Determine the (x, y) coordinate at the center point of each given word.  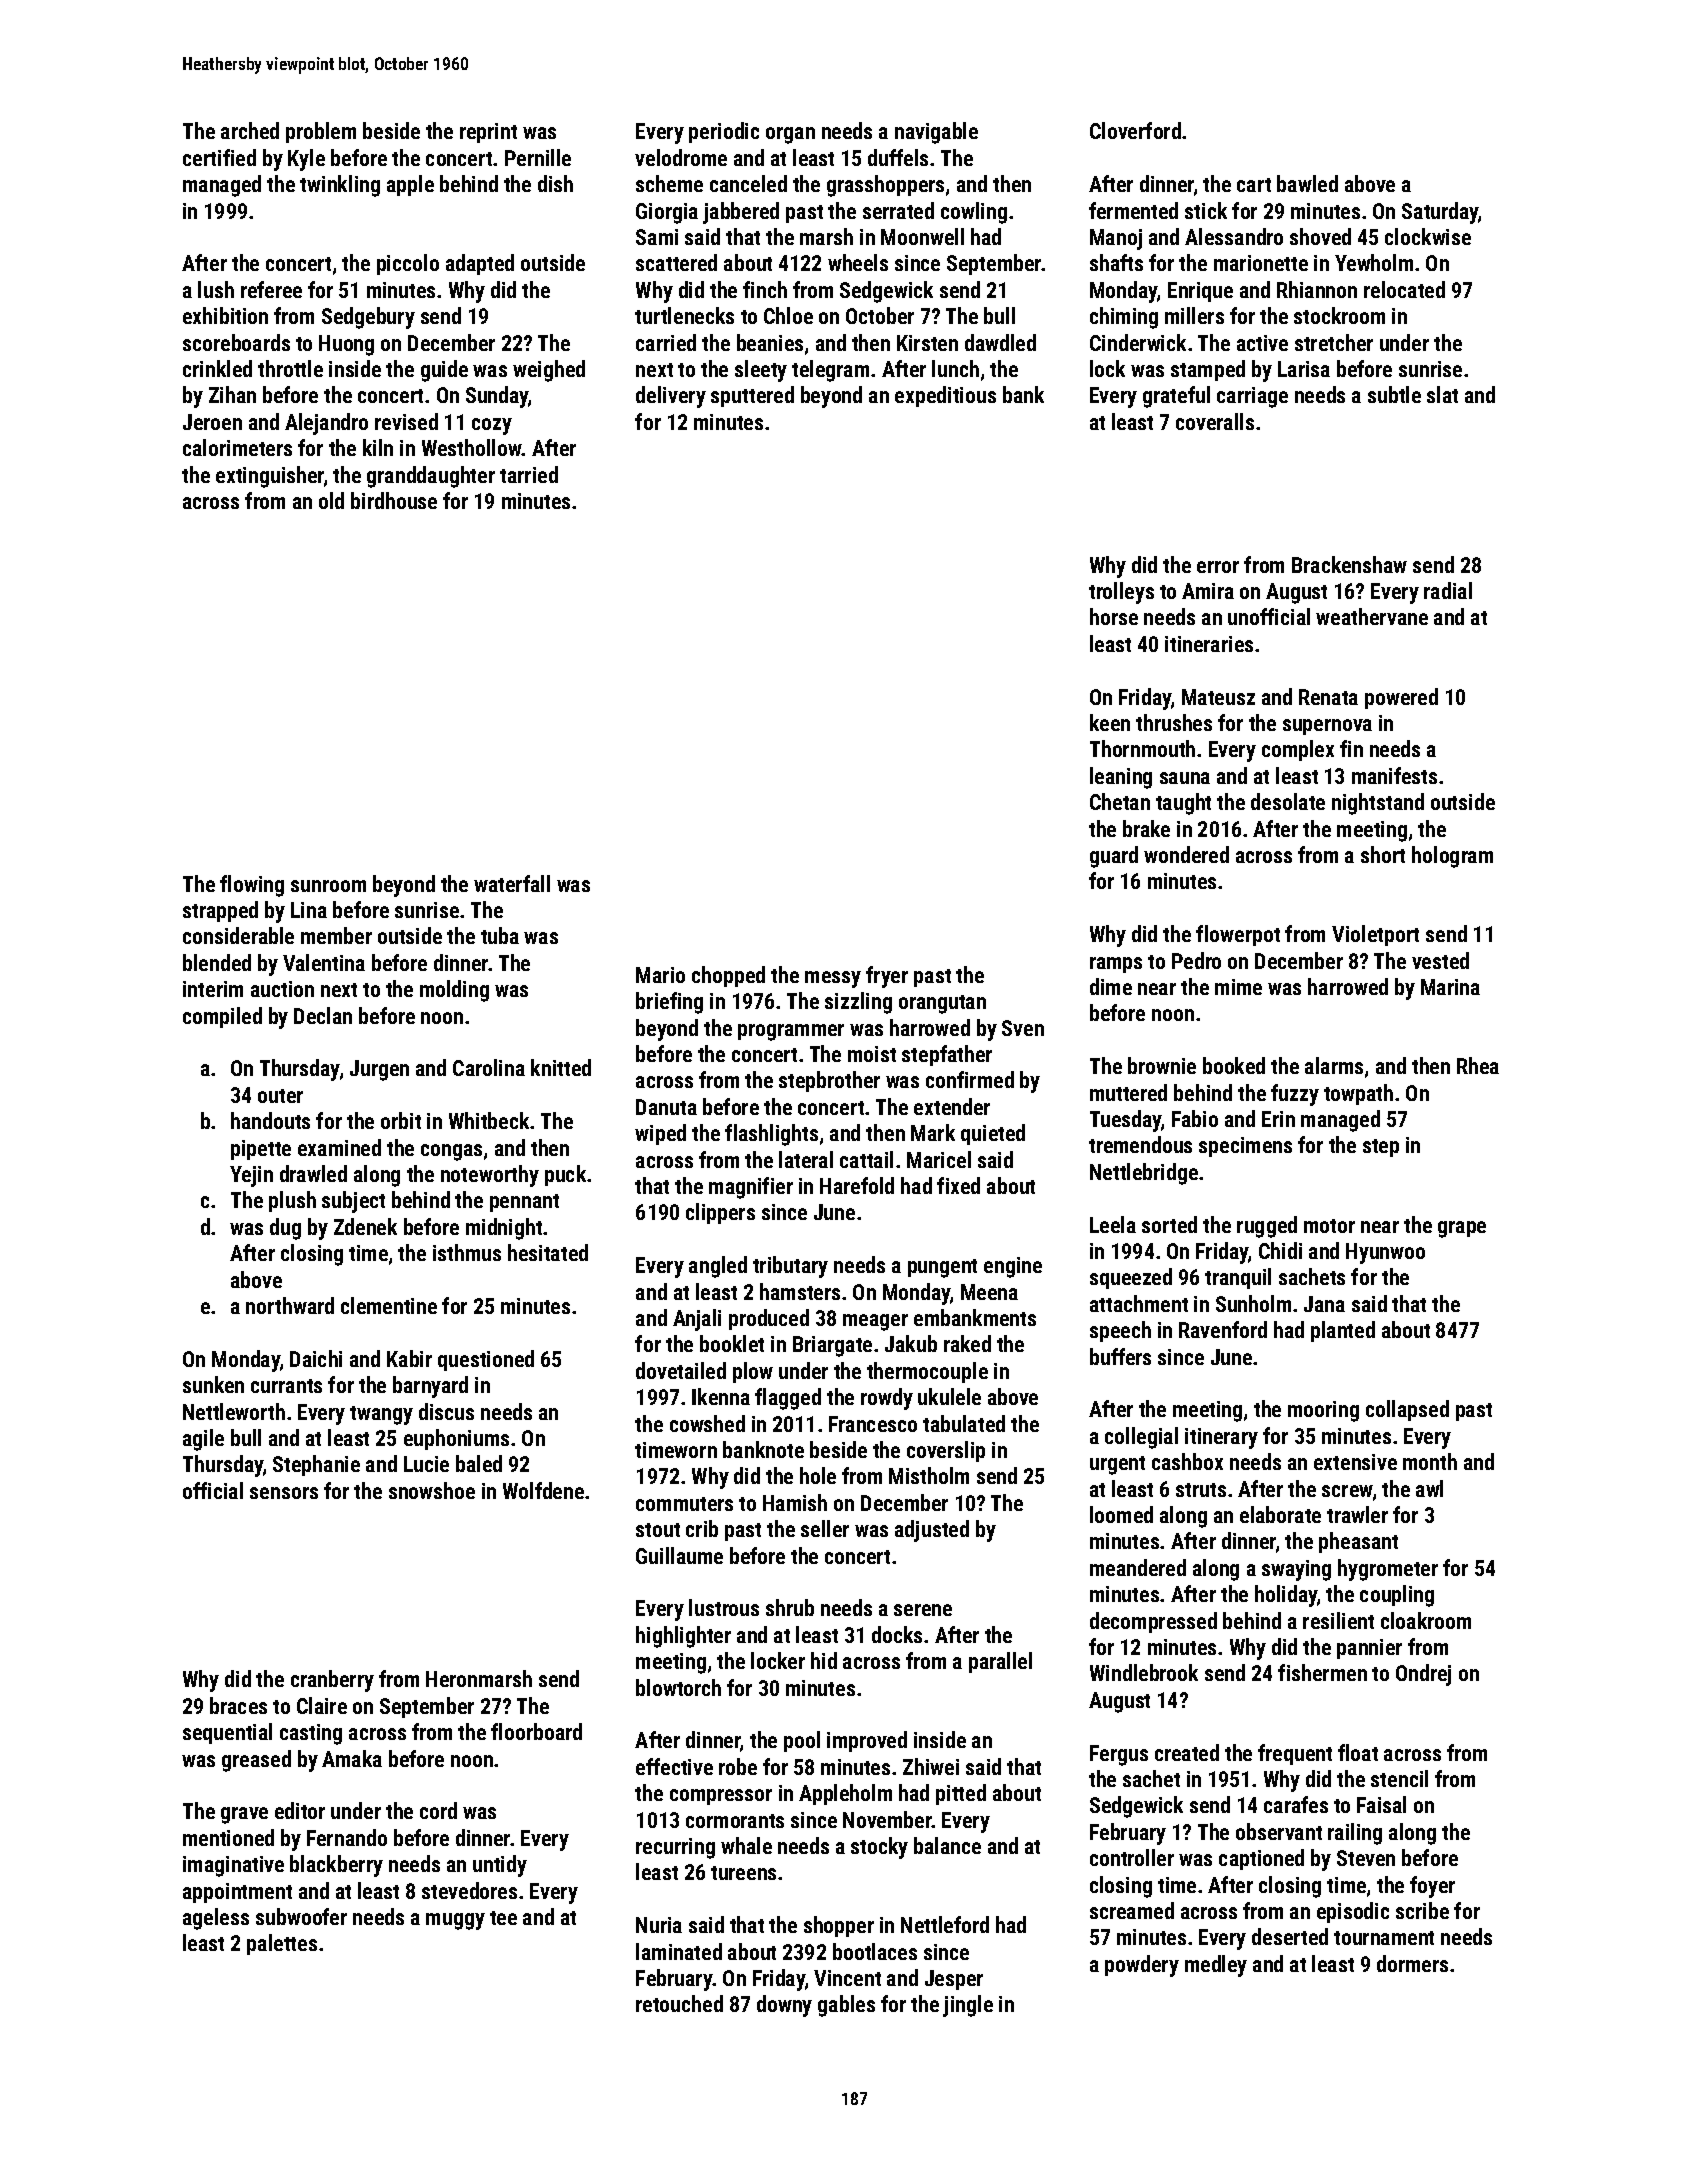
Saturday (1440, 213)
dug (285, 1229)
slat (1442, 394)
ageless (216, 1919)
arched (250, 130)
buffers (1120, 1356)
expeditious (945, 396)
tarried (529, 474)
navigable (936, 133)
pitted (961, 1794)
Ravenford (1223, 1329)
